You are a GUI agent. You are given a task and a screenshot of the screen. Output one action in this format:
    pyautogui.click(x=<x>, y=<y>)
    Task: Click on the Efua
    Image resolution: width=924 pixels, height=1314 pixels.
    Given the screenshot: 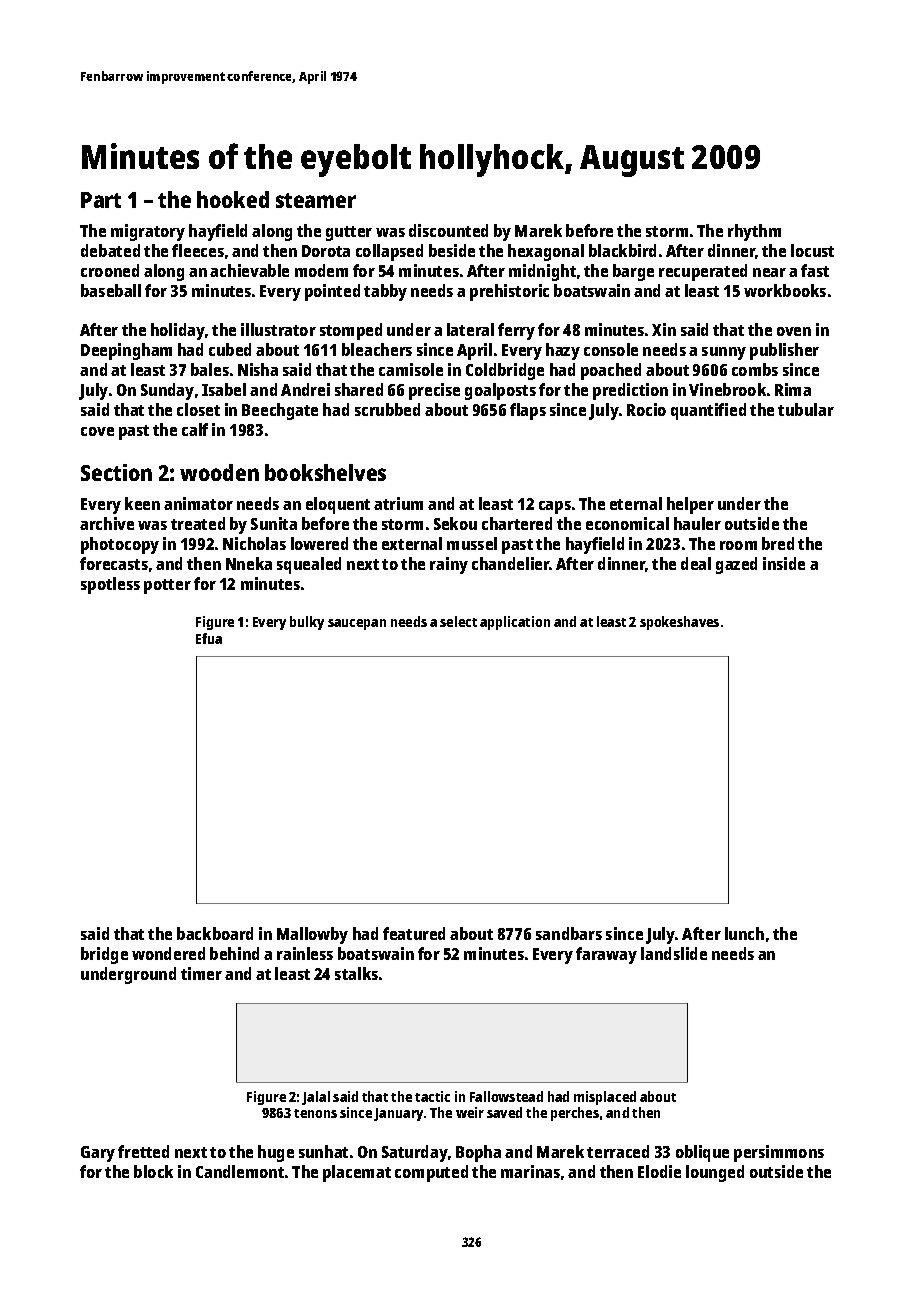 What is the action you would take?
    pyautogui.click(x=209, y=638)
